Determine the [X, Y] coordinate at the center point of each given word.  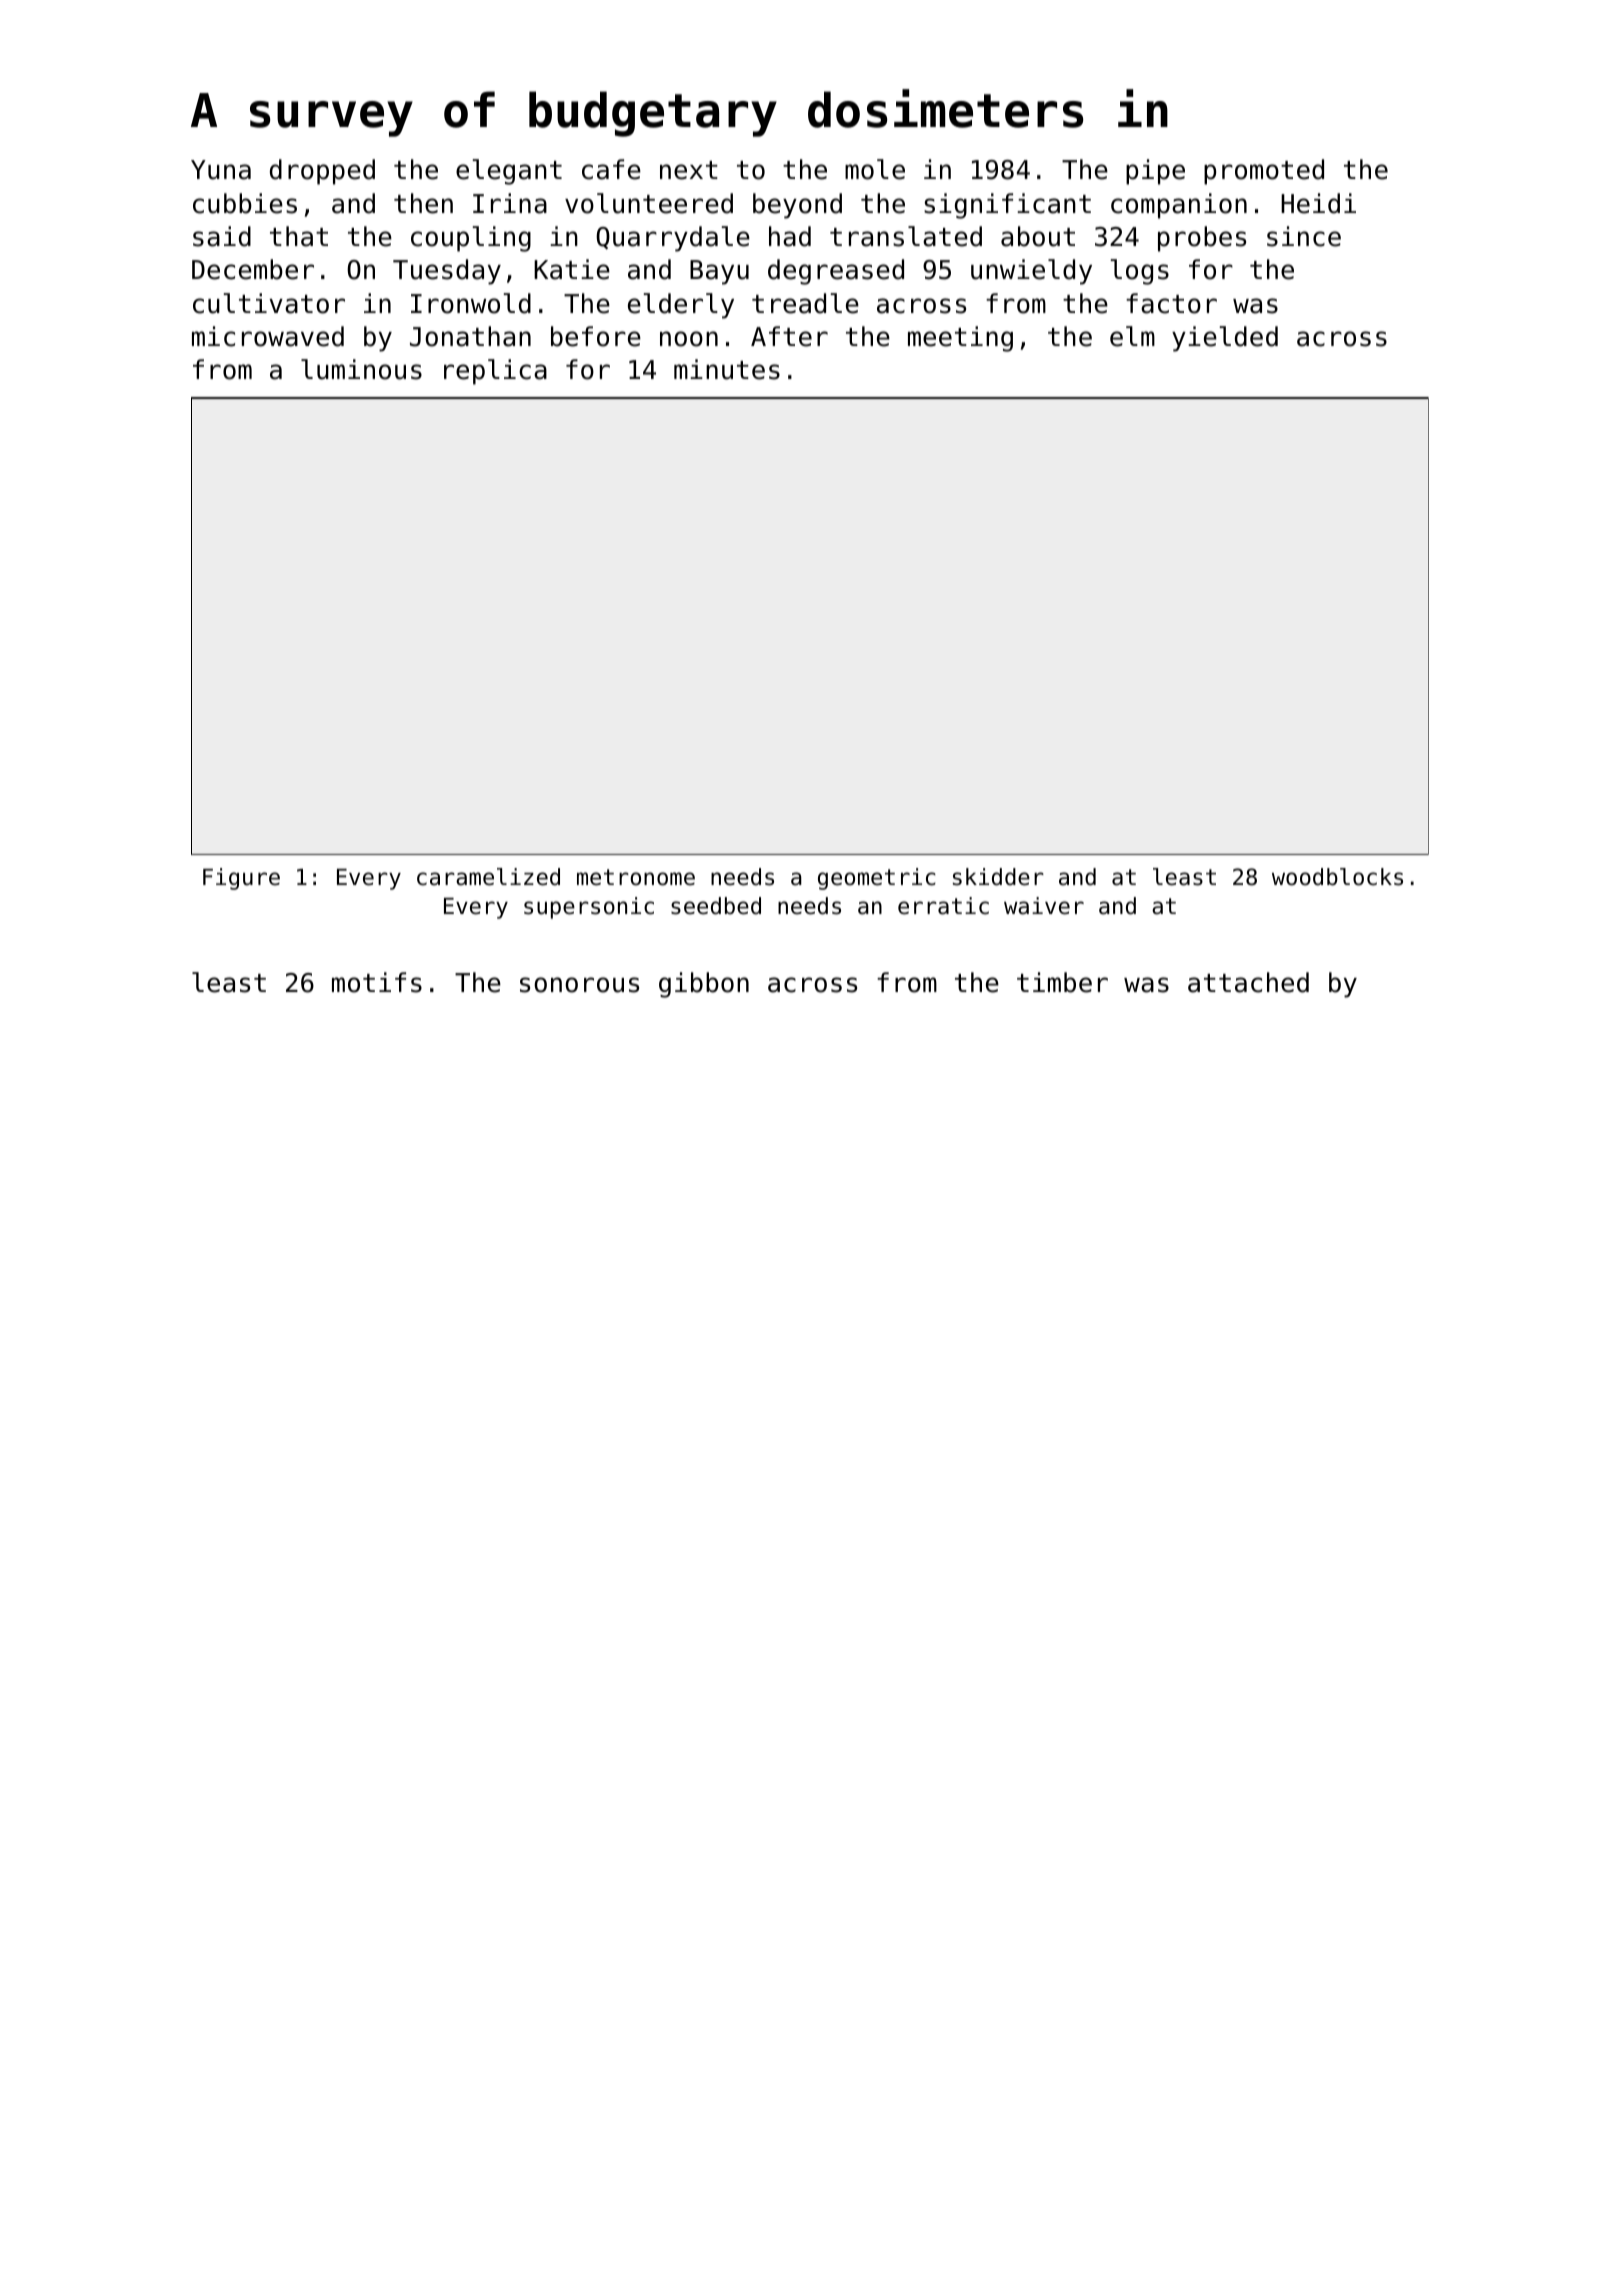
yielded [1225, 339]
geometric [877, 879]
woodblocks [1337, 877]
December [253, 269]
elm [1132, 336]
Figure [241, 879]
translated [906, 236]
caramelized [488, 877]
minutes [727, 369]
